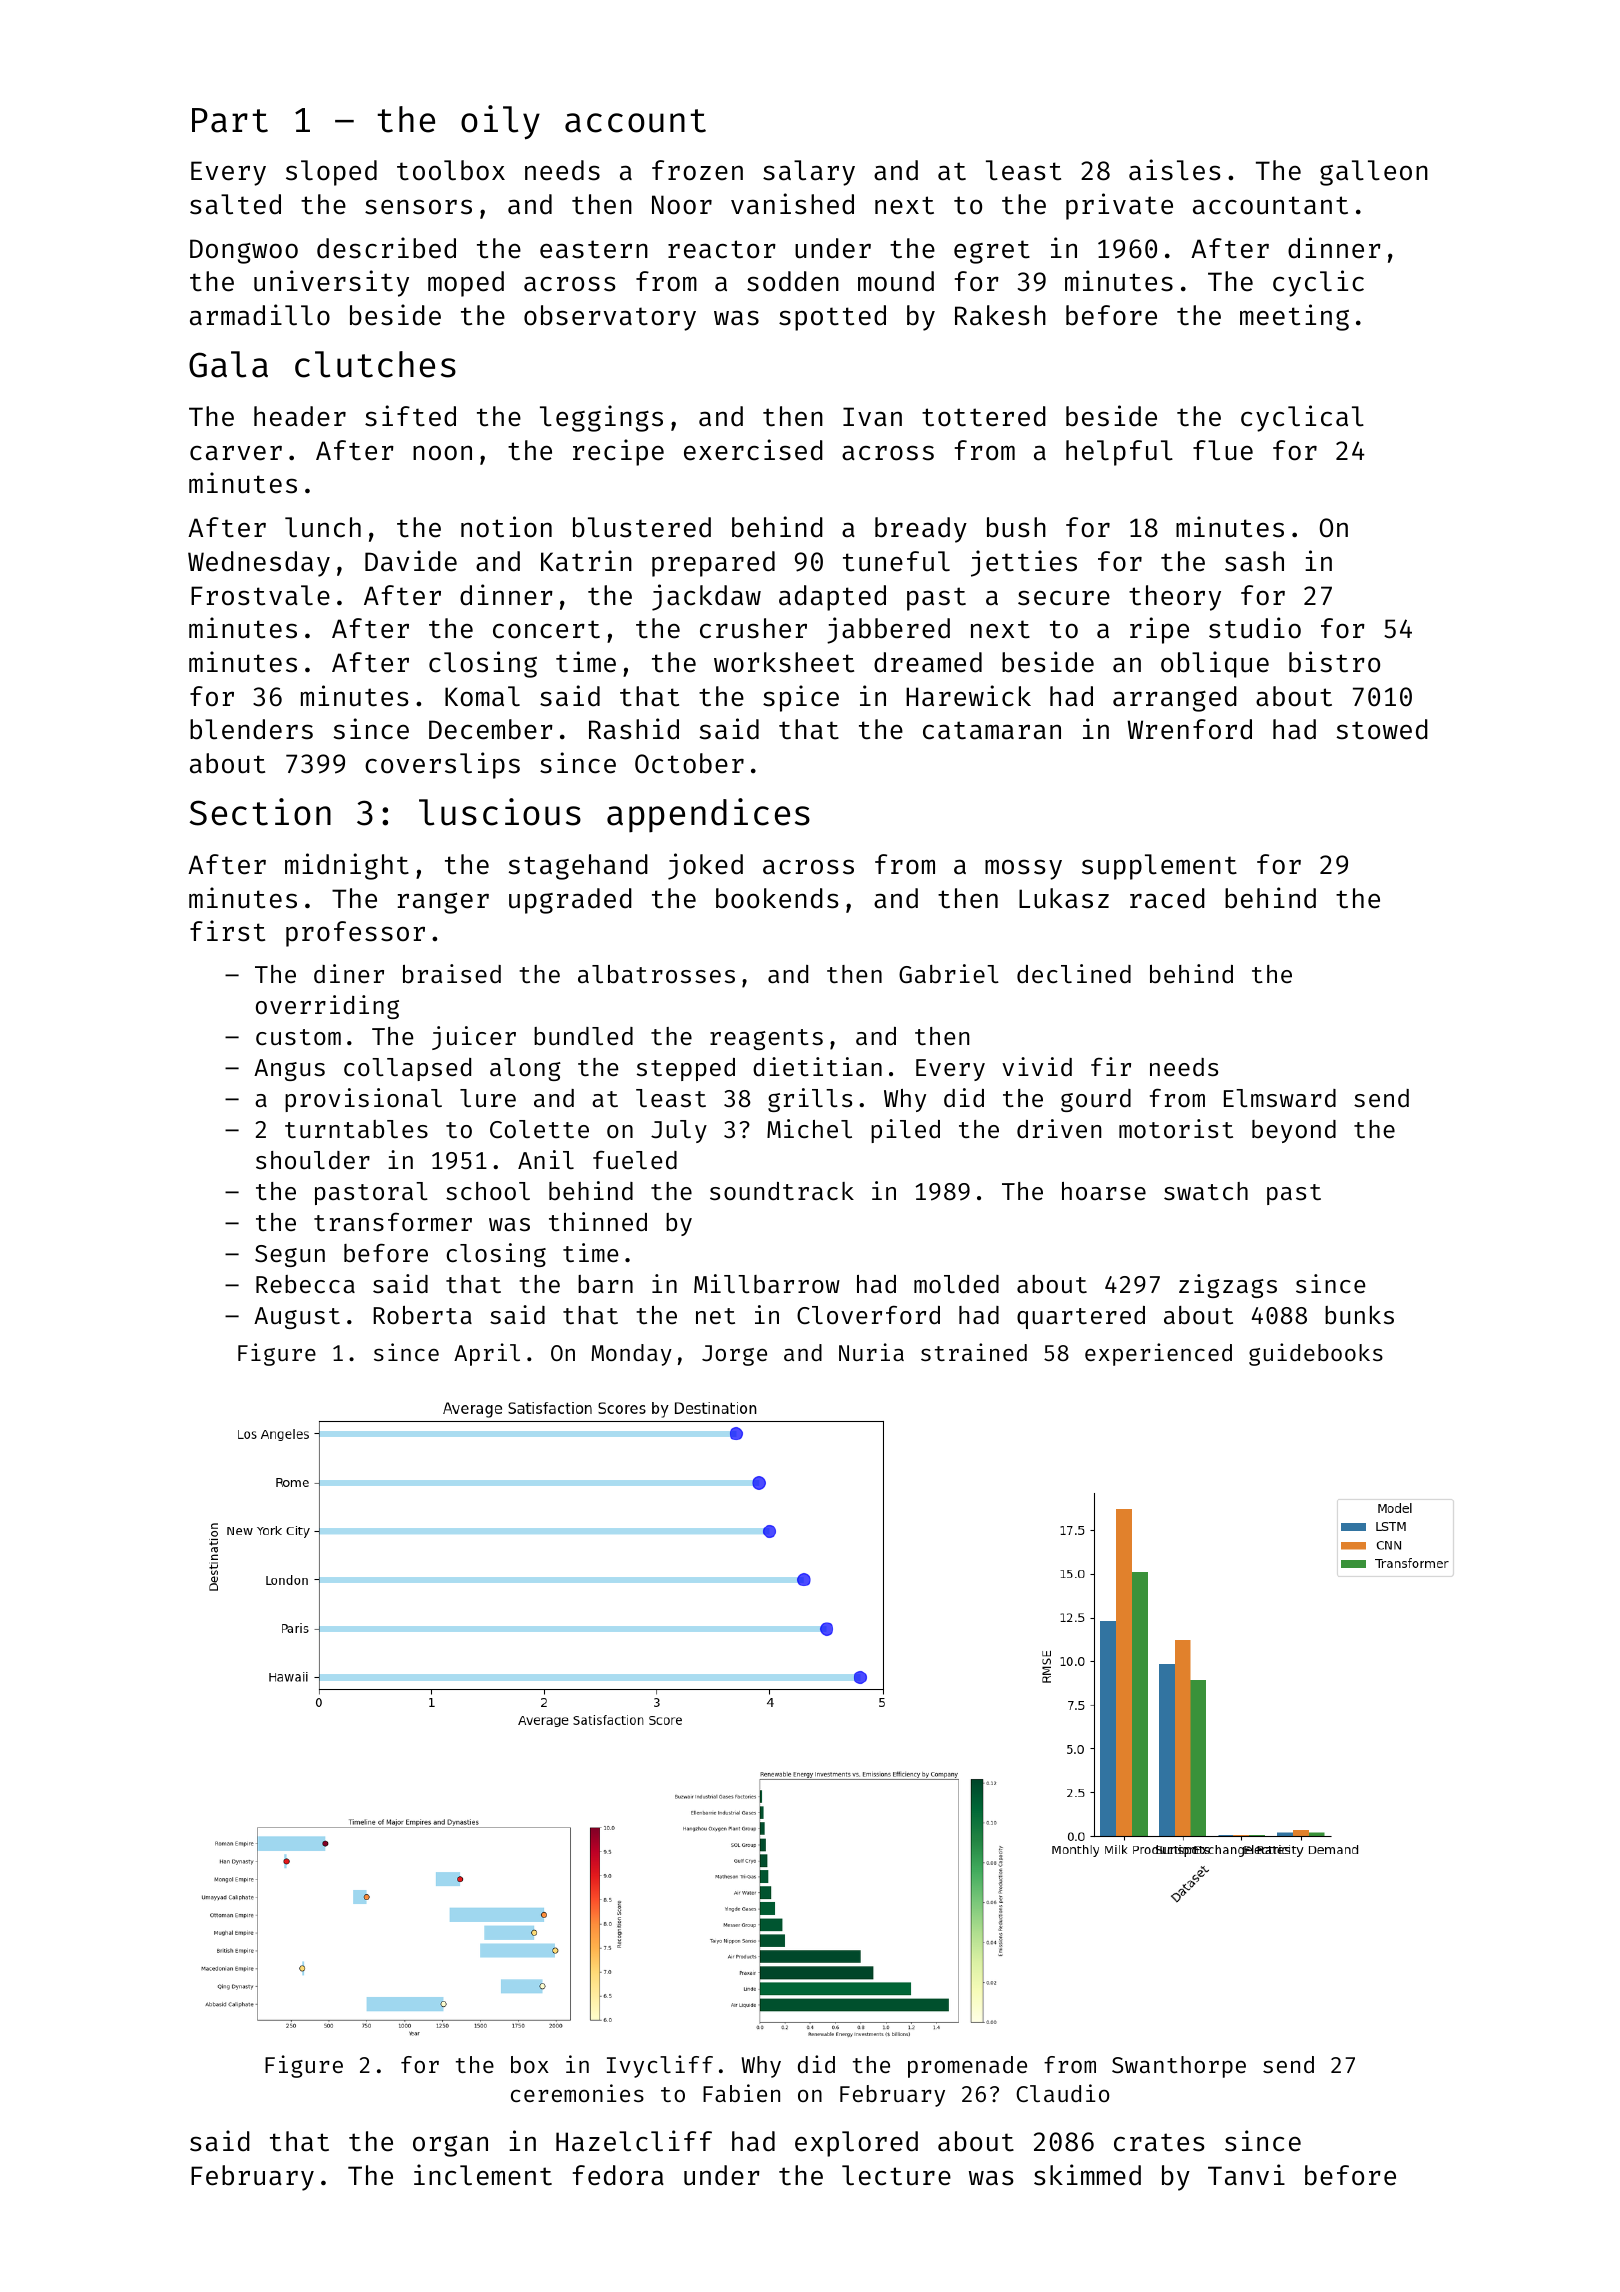 This screenshot has width=1620, height=2292. I want to click on dreamed, so click(928, 662).
